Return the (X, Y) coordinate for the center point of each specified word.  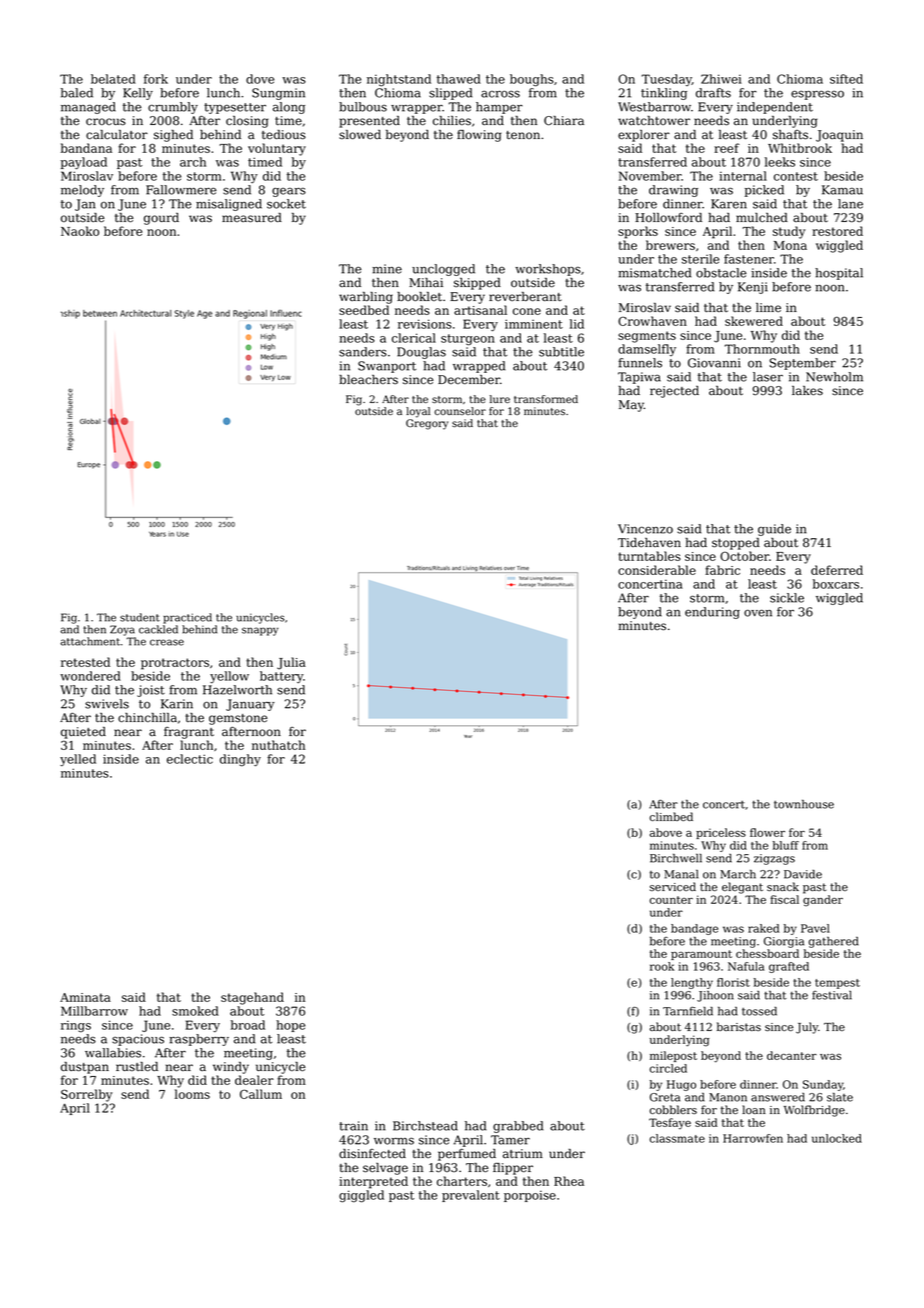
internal (743, 176)
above (666, 832)
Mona (790, 245)
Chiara (564, 121)
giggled (361, 1196)
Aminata (85, 997)
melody (82, 191)
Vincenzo (645, 529)
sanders (363, 352)
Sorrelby (86, 1095)
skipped (477, 284)
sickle (787, 598)
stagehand (252, 998)
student (140, 617)
